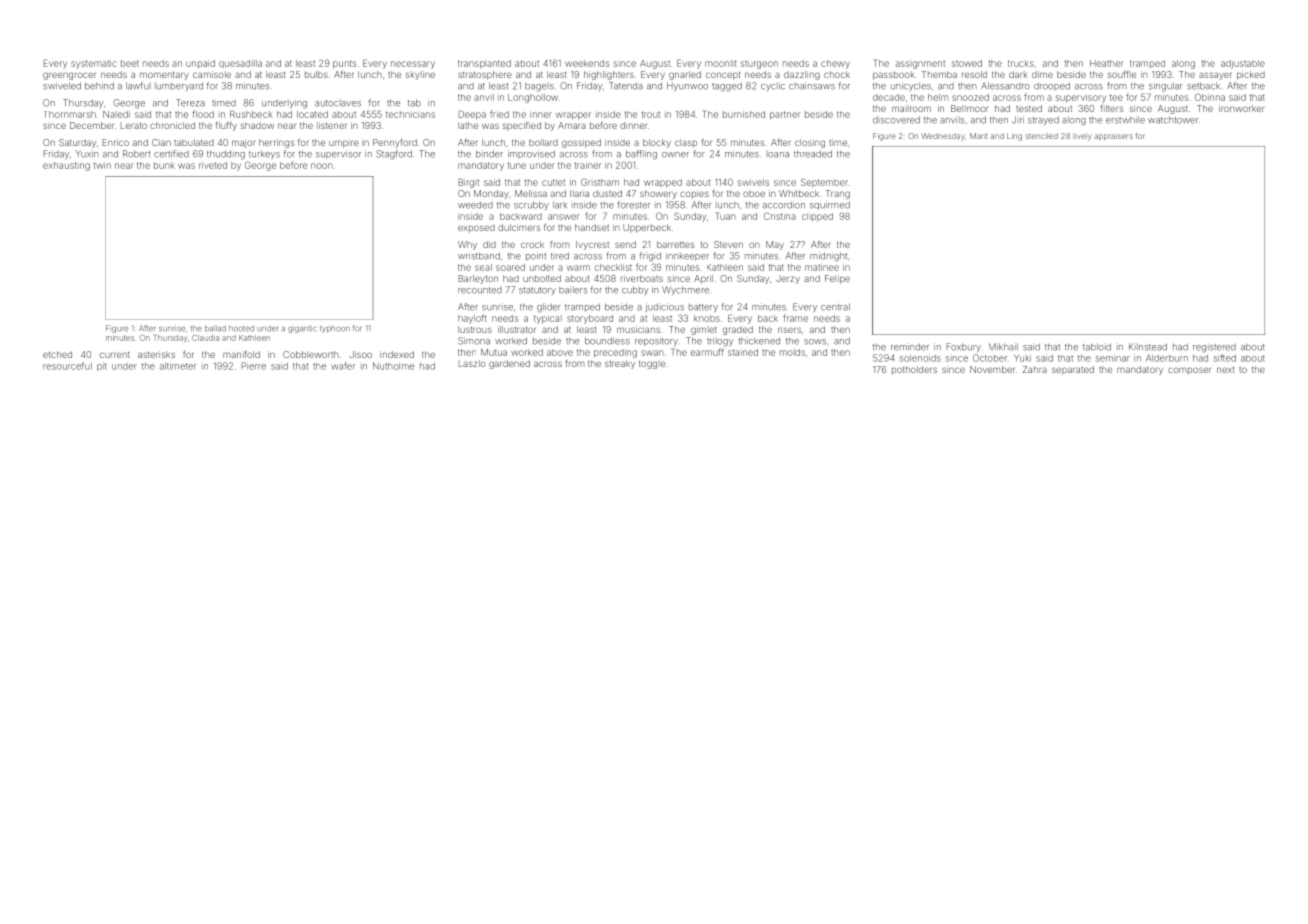 The width and height of the image is (1308, 924). I want to click on Simona, so click(474, 341).
